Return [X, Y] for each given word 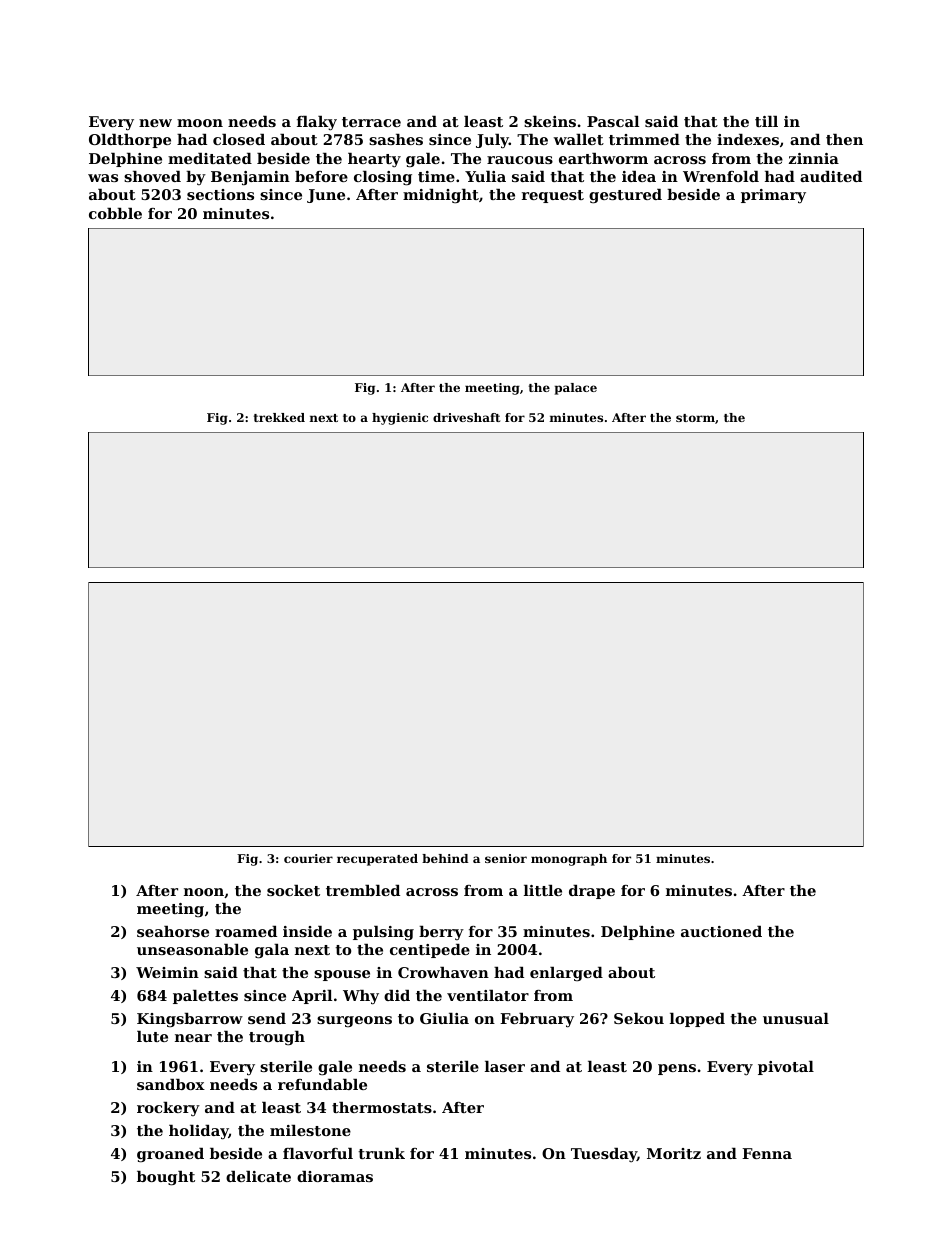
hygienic [400, 419]
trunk [381, 1153]
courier [308, 858]
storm [695, 418]
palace [576, 389]
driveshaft [466, 417]
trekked [279, 417]
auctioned [721, 931]
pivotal [786, 1068]
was [103, 178]
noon [204, 892]
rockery [168, 1109]
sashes [396, 139]
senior [506, 858]
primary [773, 196]
